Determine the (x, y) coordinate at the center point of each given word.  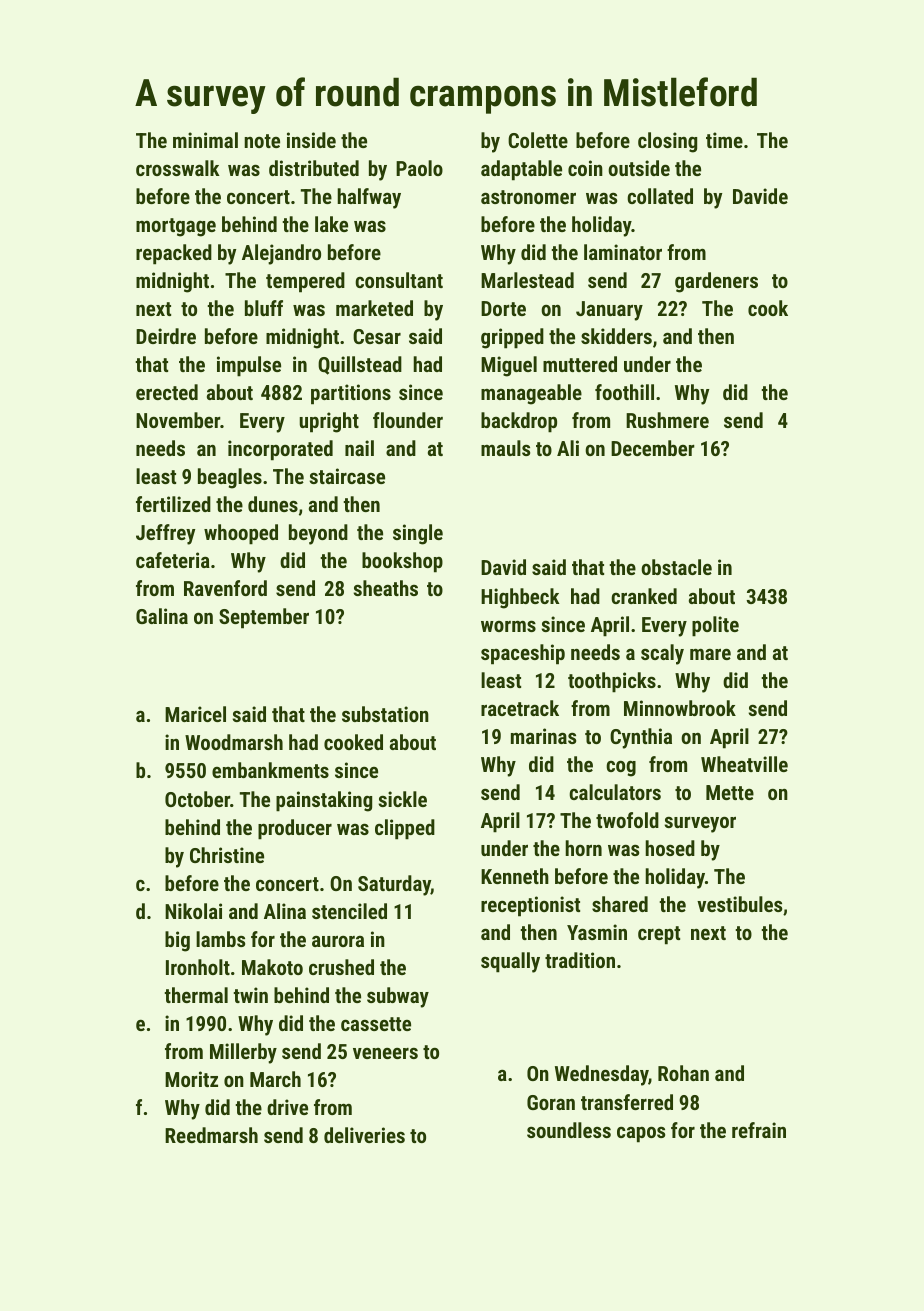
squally (510, 962)
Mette (730, 792)
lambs (220, 939)
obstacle (676, 567)
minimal (205, 140)
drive (287, 1107)
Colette (538, 140)
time (724, 140)
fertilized (173, 504)
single (418, 534)
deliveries (364, 1135)
